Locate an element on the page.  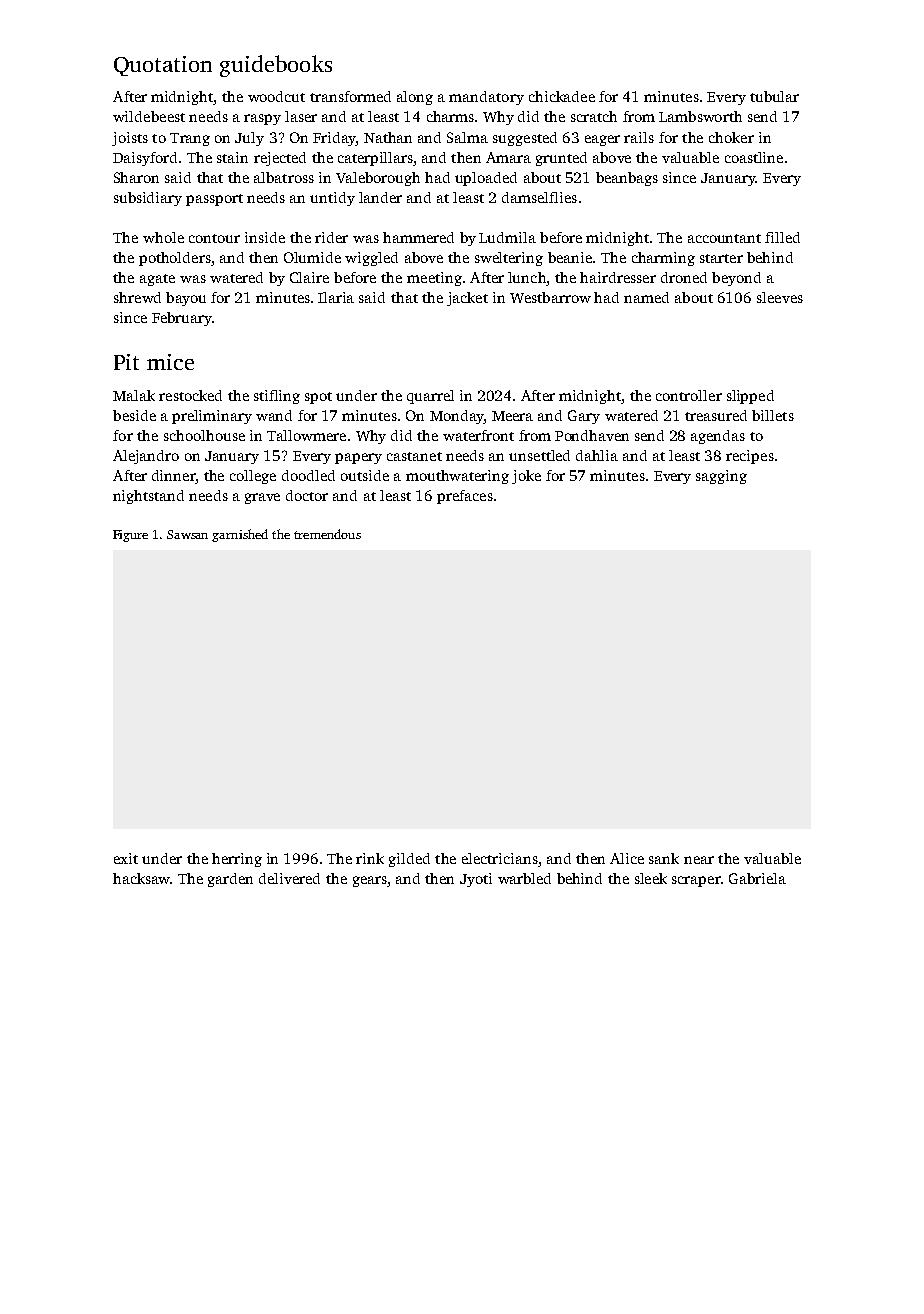
garden is located at coordinates (230, 880).
